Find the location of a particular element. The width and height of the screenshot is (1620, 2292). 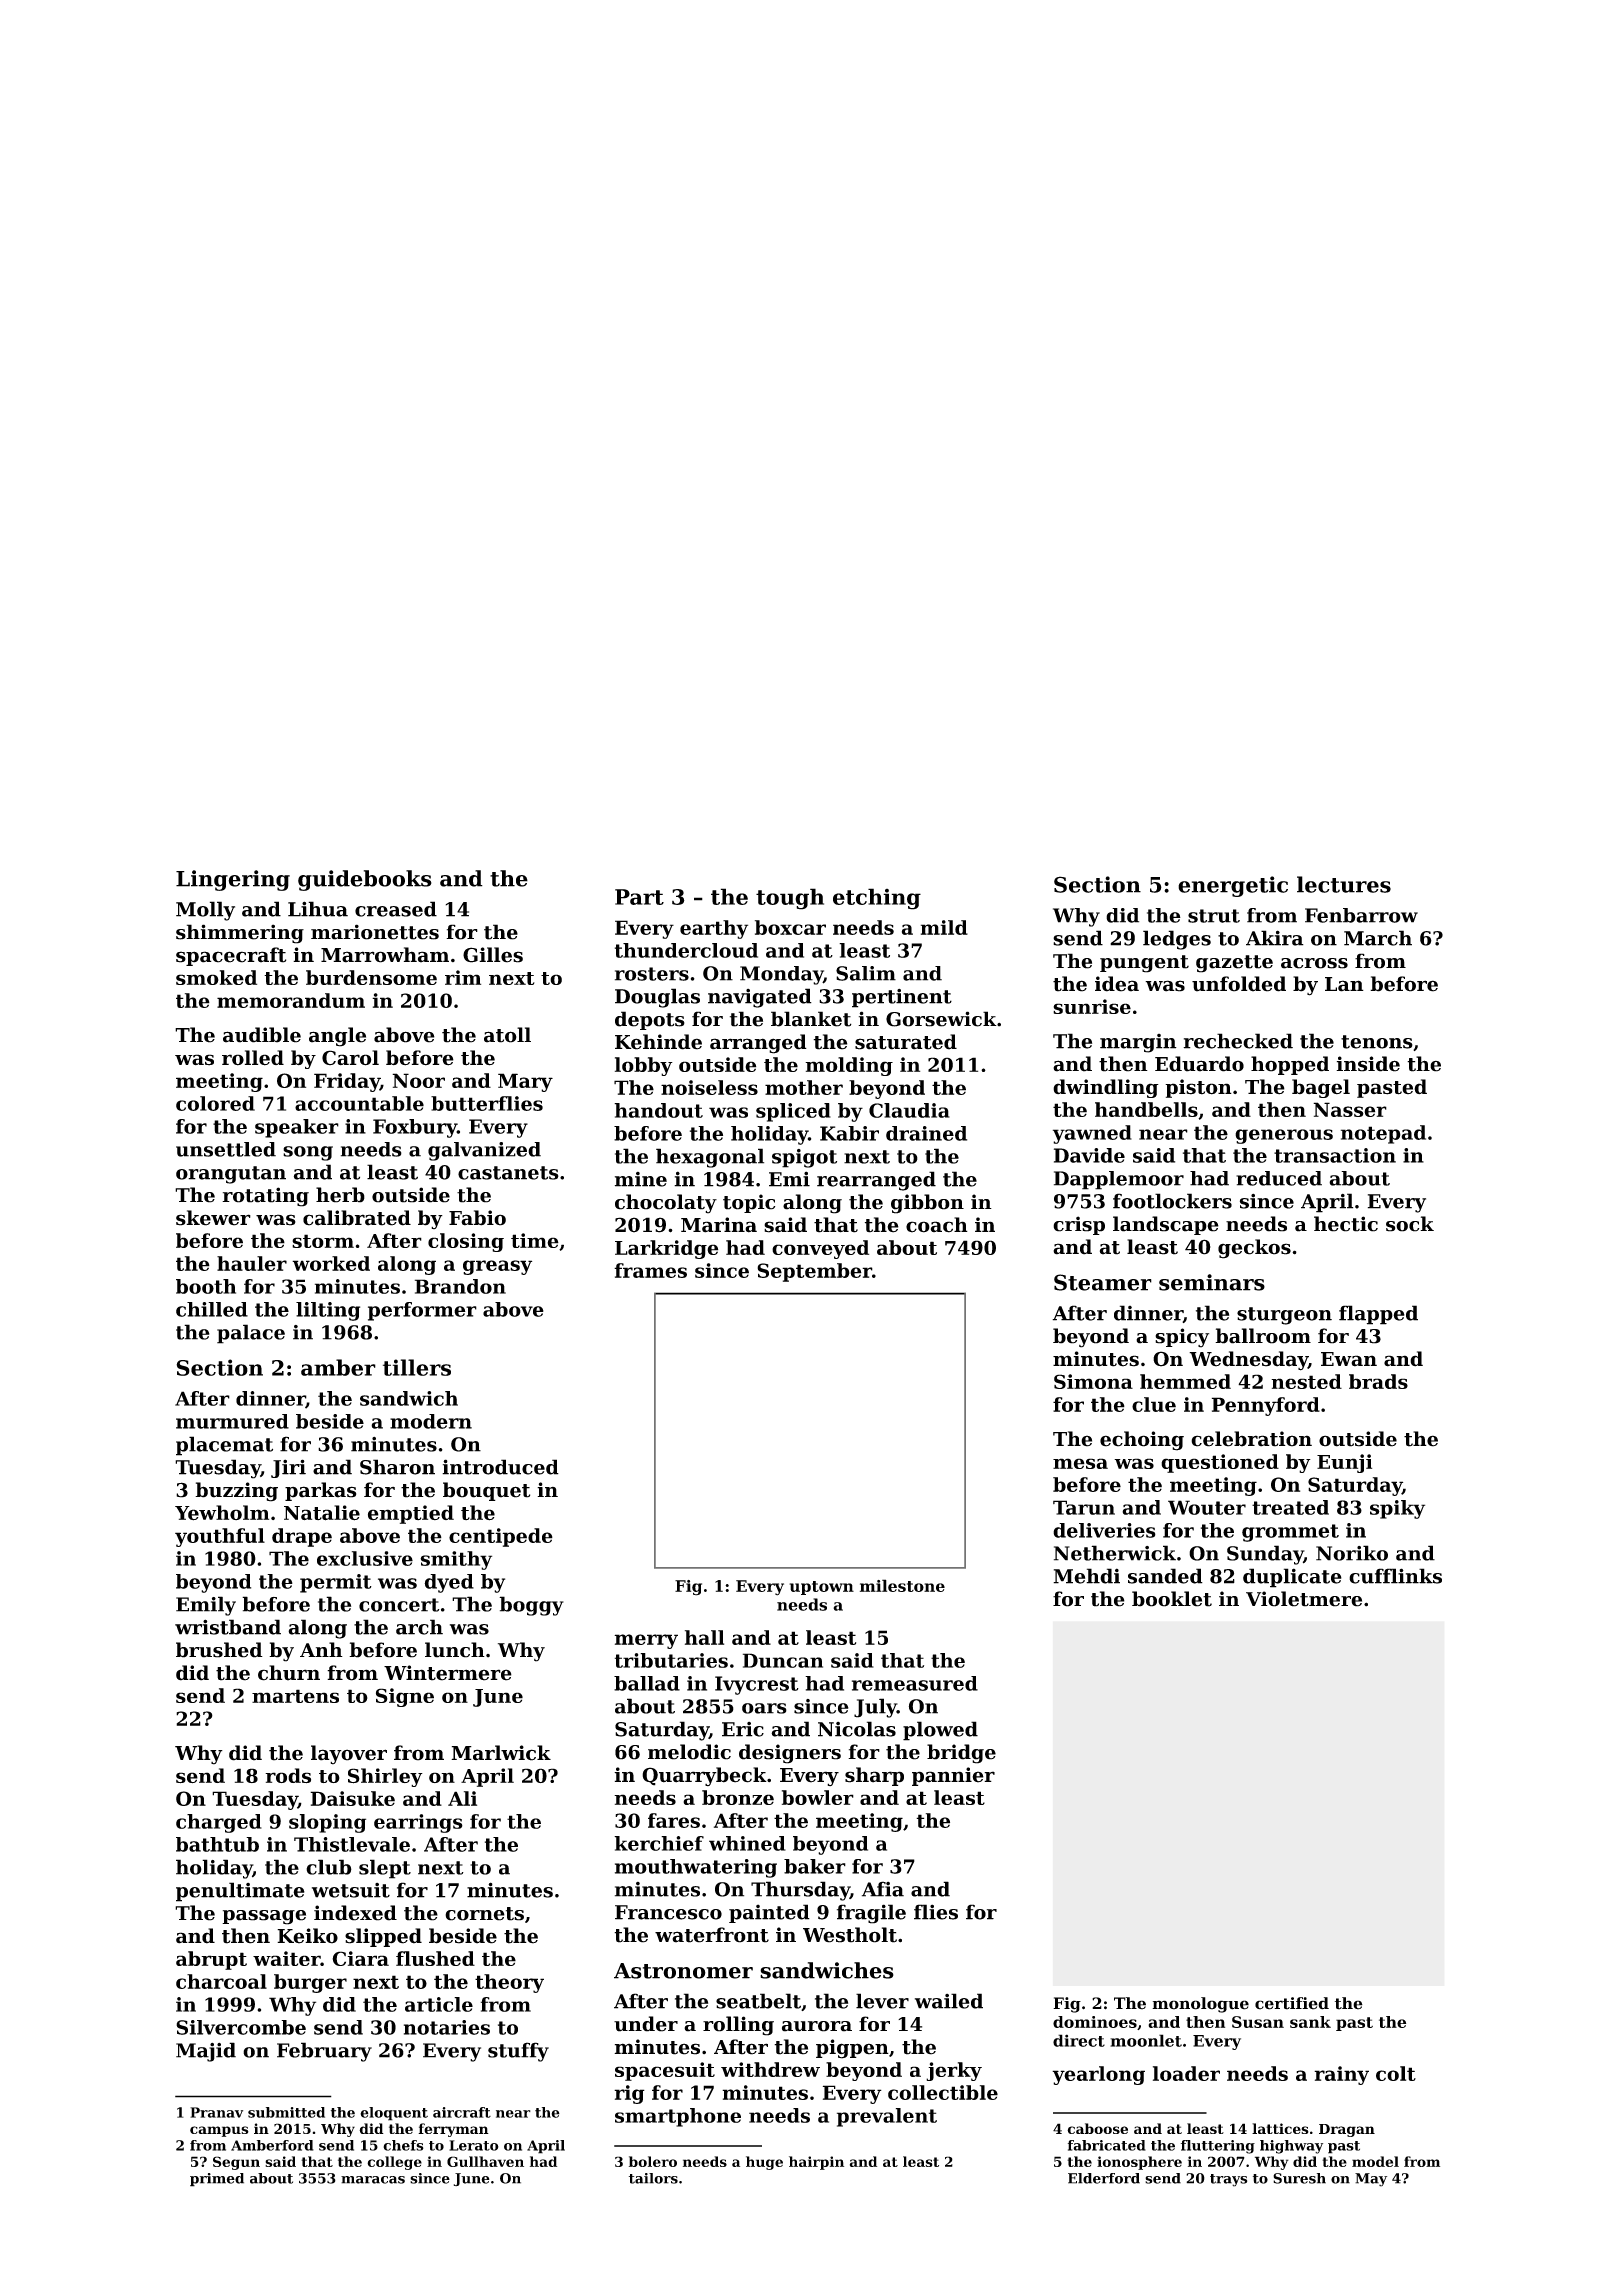

brushed is located at coordinates (219, 1650).
